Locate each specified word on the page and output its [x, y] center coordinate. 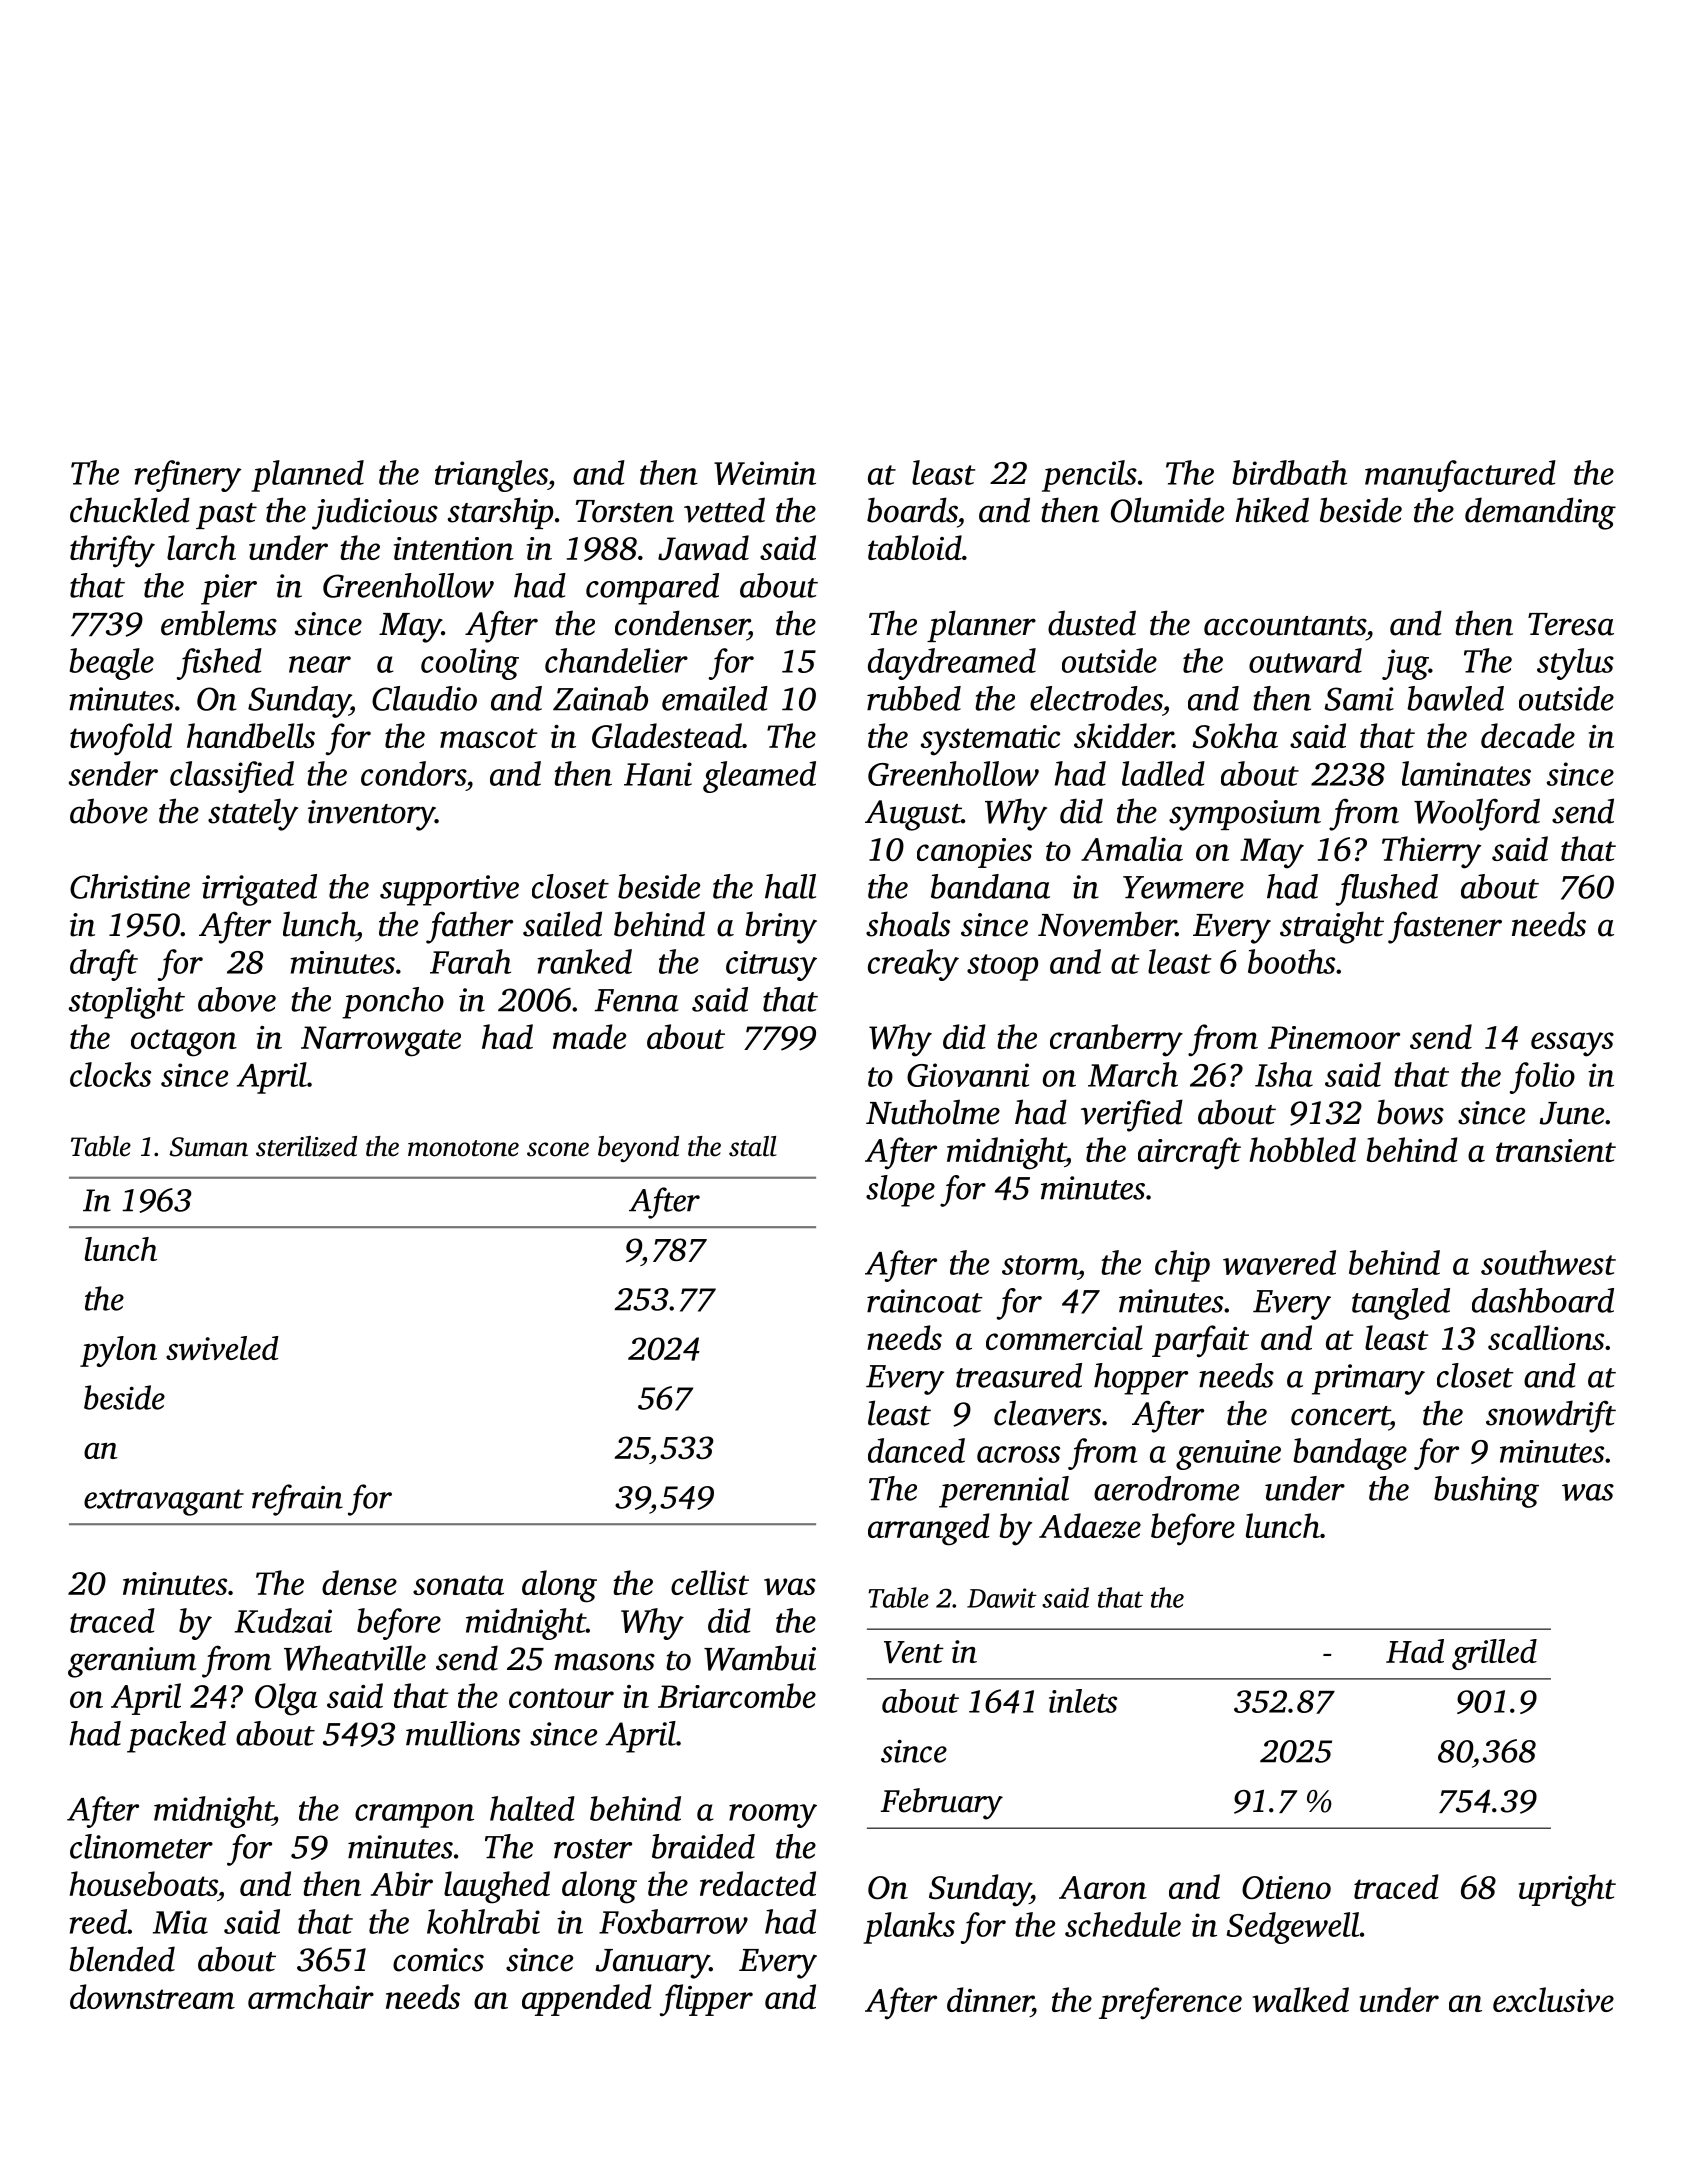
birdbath [1290, 472]
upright [1567, 1890]
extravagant [164, 1502]
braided [703, 1846]
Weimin [765, 473]
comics [438, 1960]
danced [916, 1450]
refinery [188, 476]
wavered [1279, 1262]
